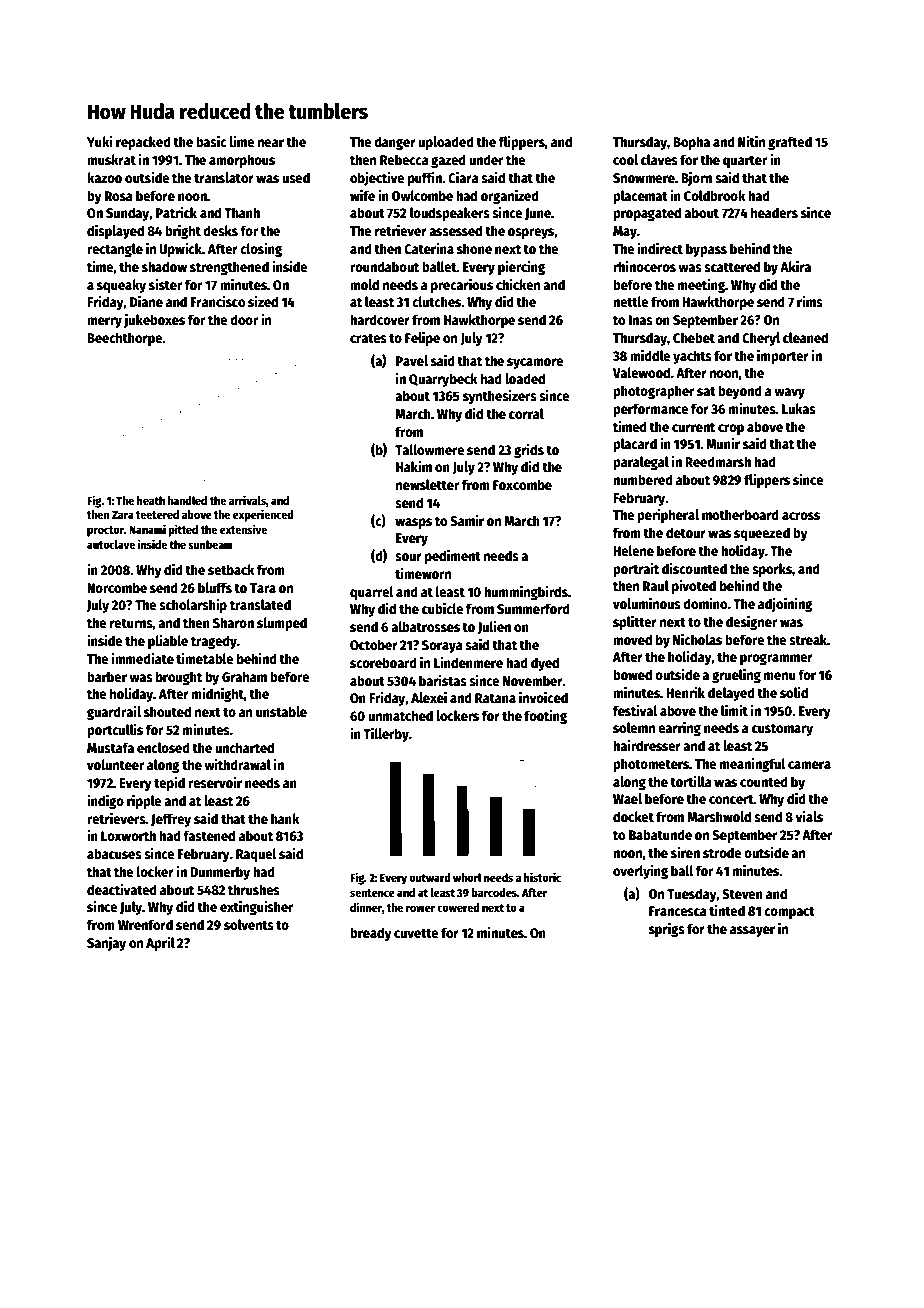  What do you see at coordinates (640, 871) in the page?
I see `overlying` at bounding box center [640, 871].
